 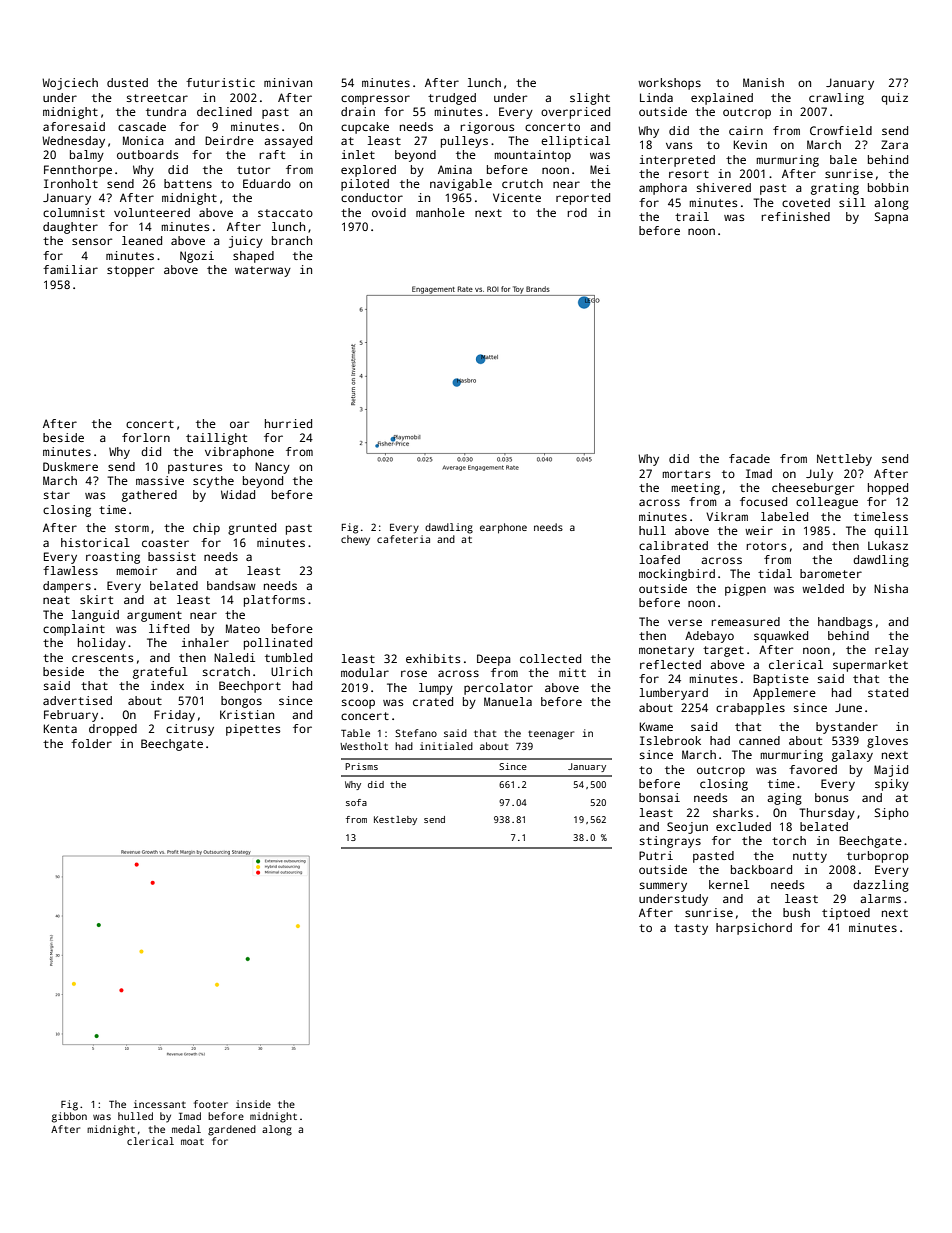 What do you see at coordinates (696, 489) in the screenshot?
I see `meeting` at bounding box center [696, 489].
